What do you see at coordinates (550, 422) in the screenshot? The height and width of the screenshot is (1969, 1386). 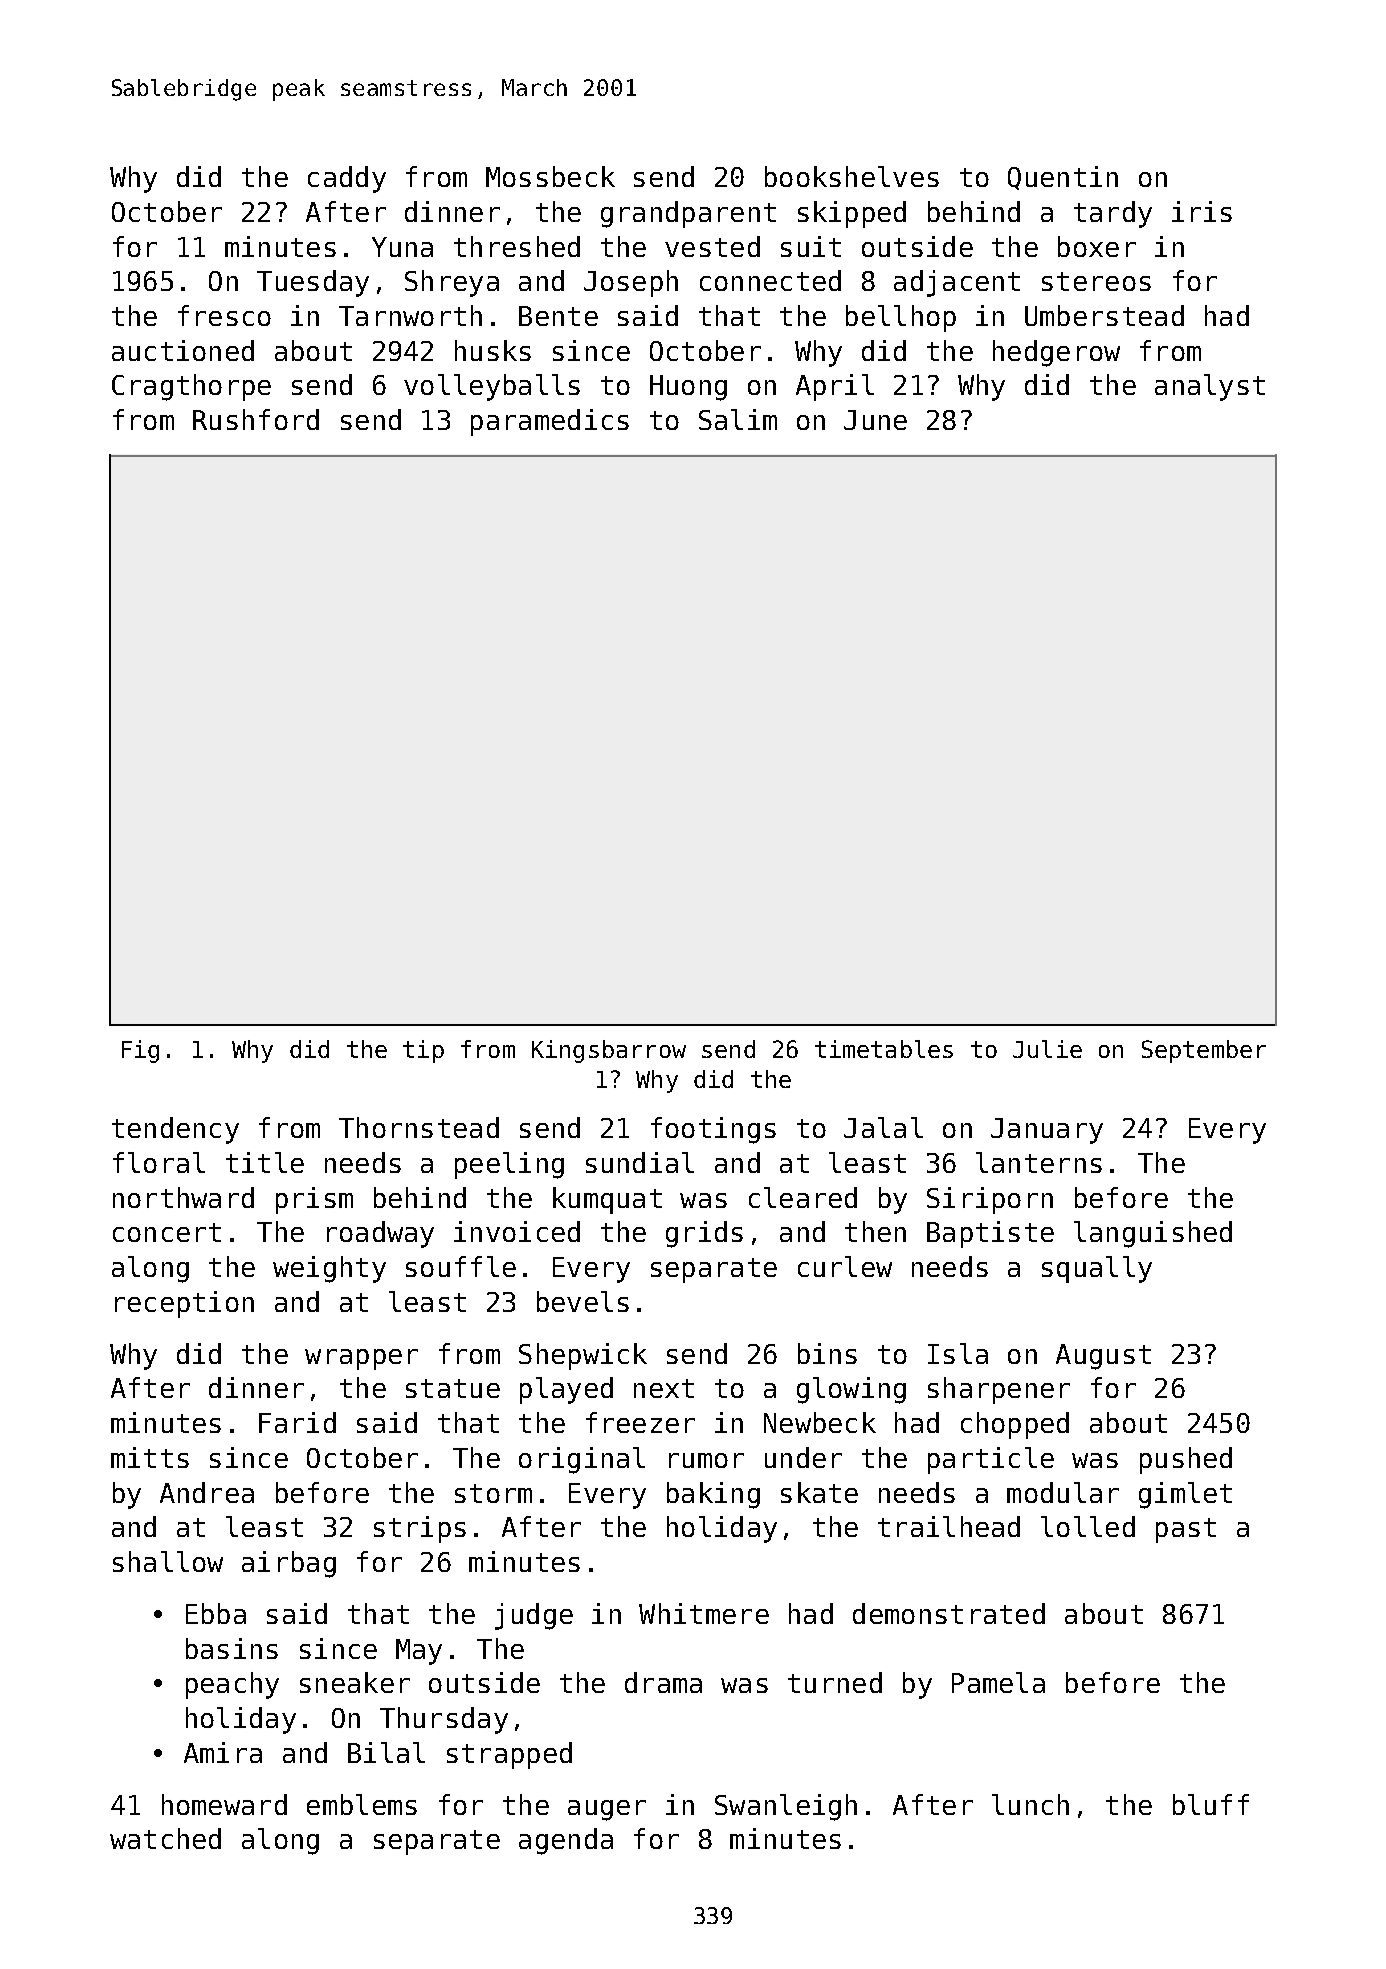 I see `paramedics` at bounding box center [550, 422].
